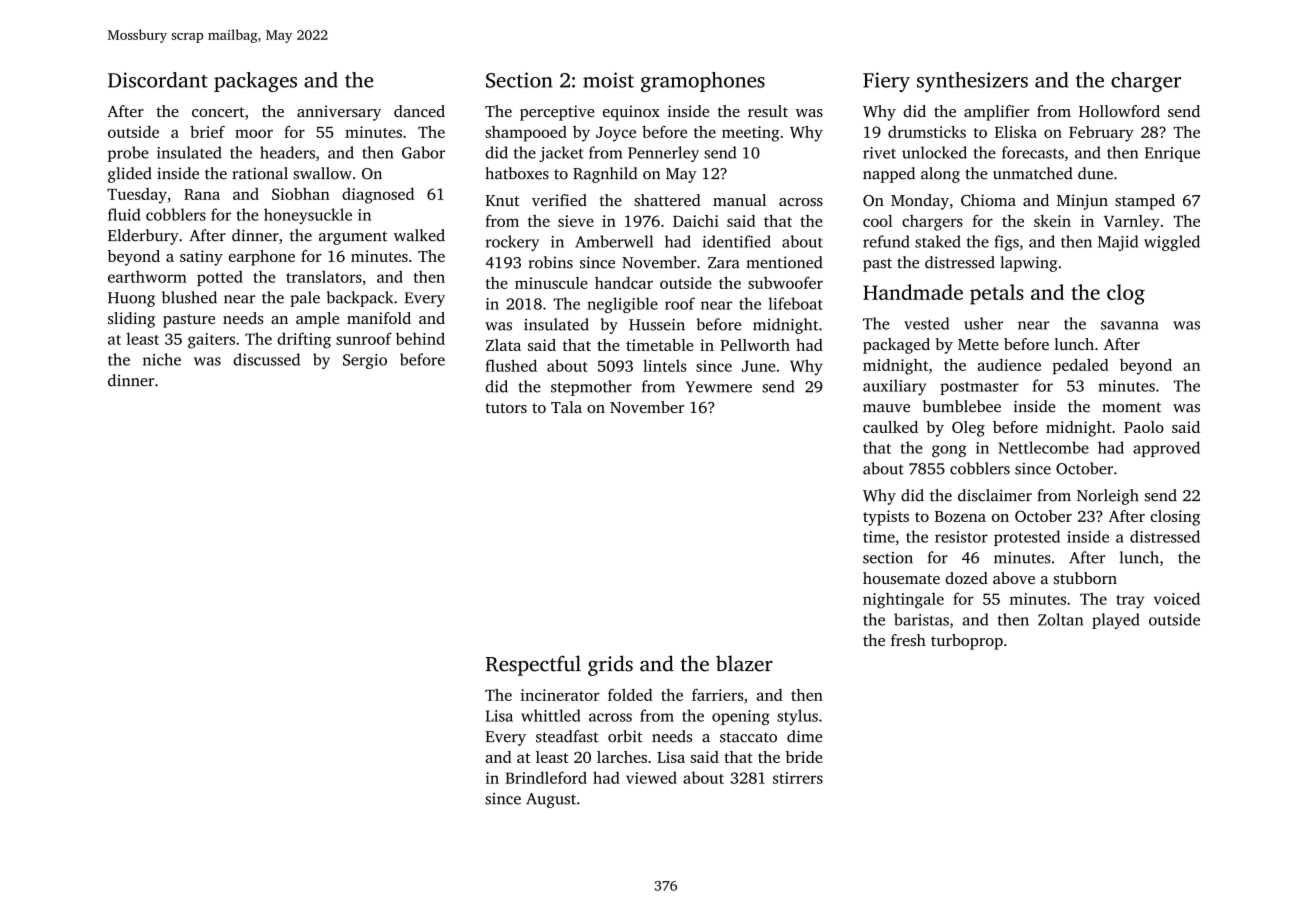  I want to click on August, so click(551, 800).
